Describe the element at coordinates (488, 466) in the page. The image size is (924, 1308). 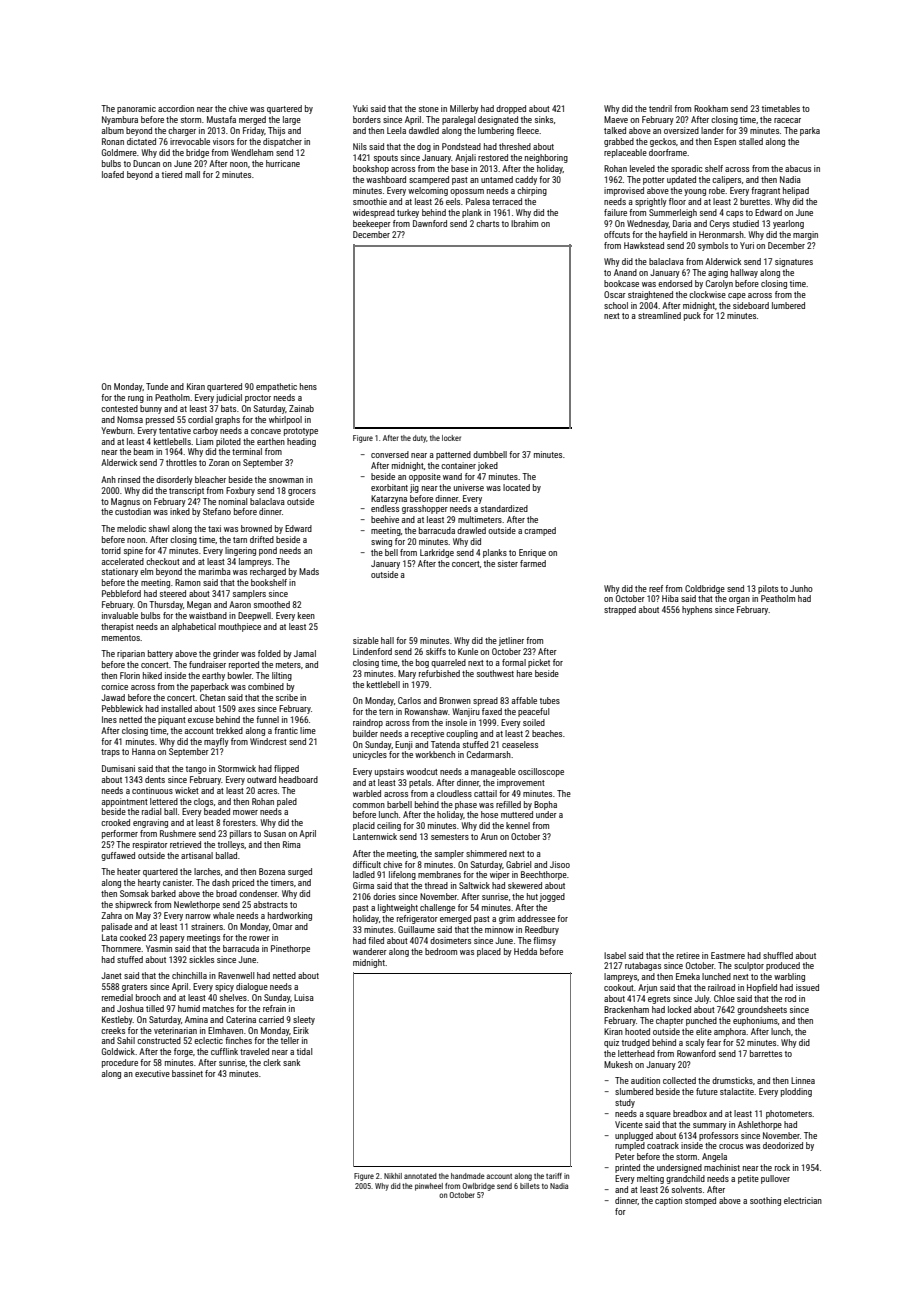
I see `joked` at that location.
